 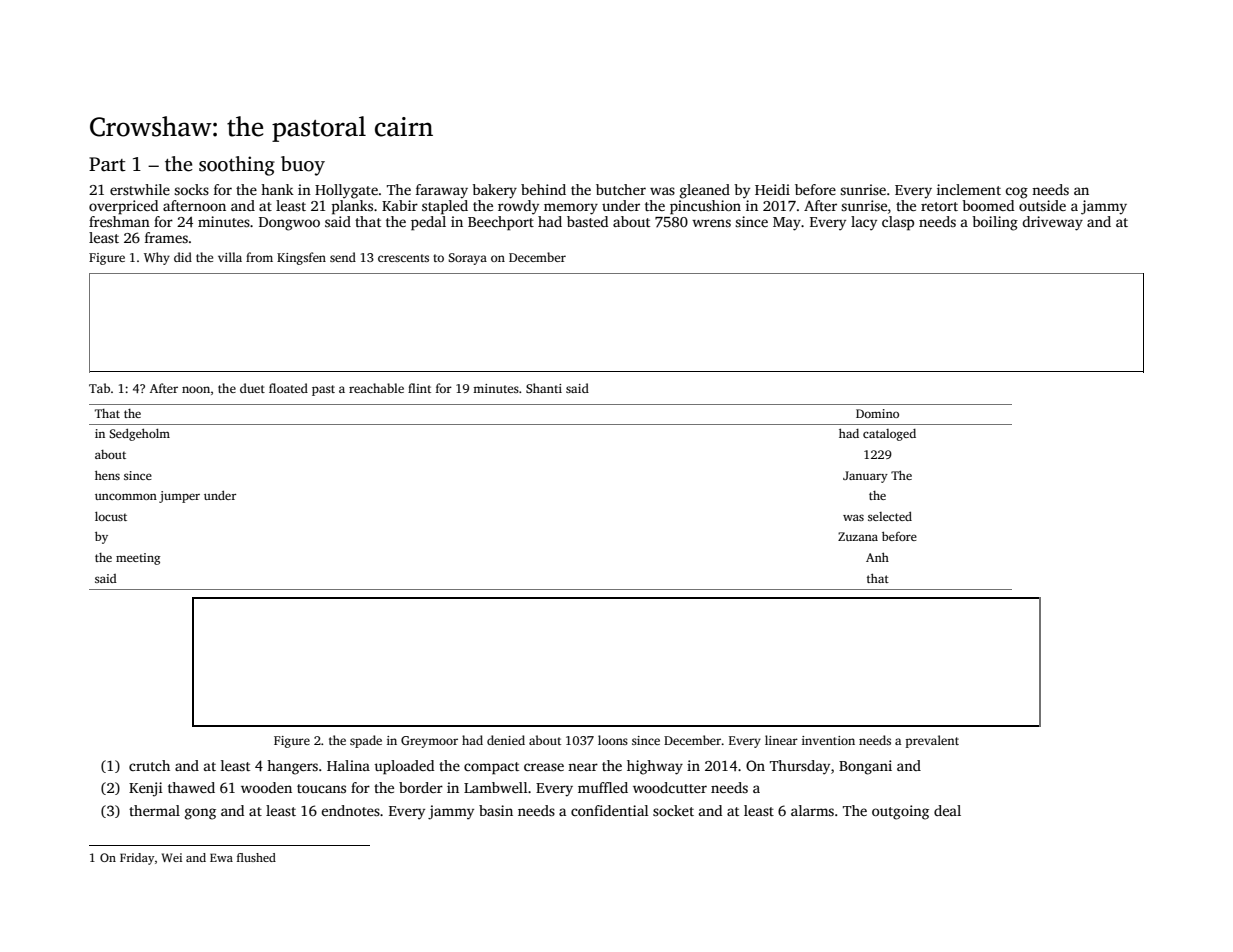 What do you see at coordinates (858, 536) in the screenshot?
I see `Zuzana` at bounding box center [858, 536].
